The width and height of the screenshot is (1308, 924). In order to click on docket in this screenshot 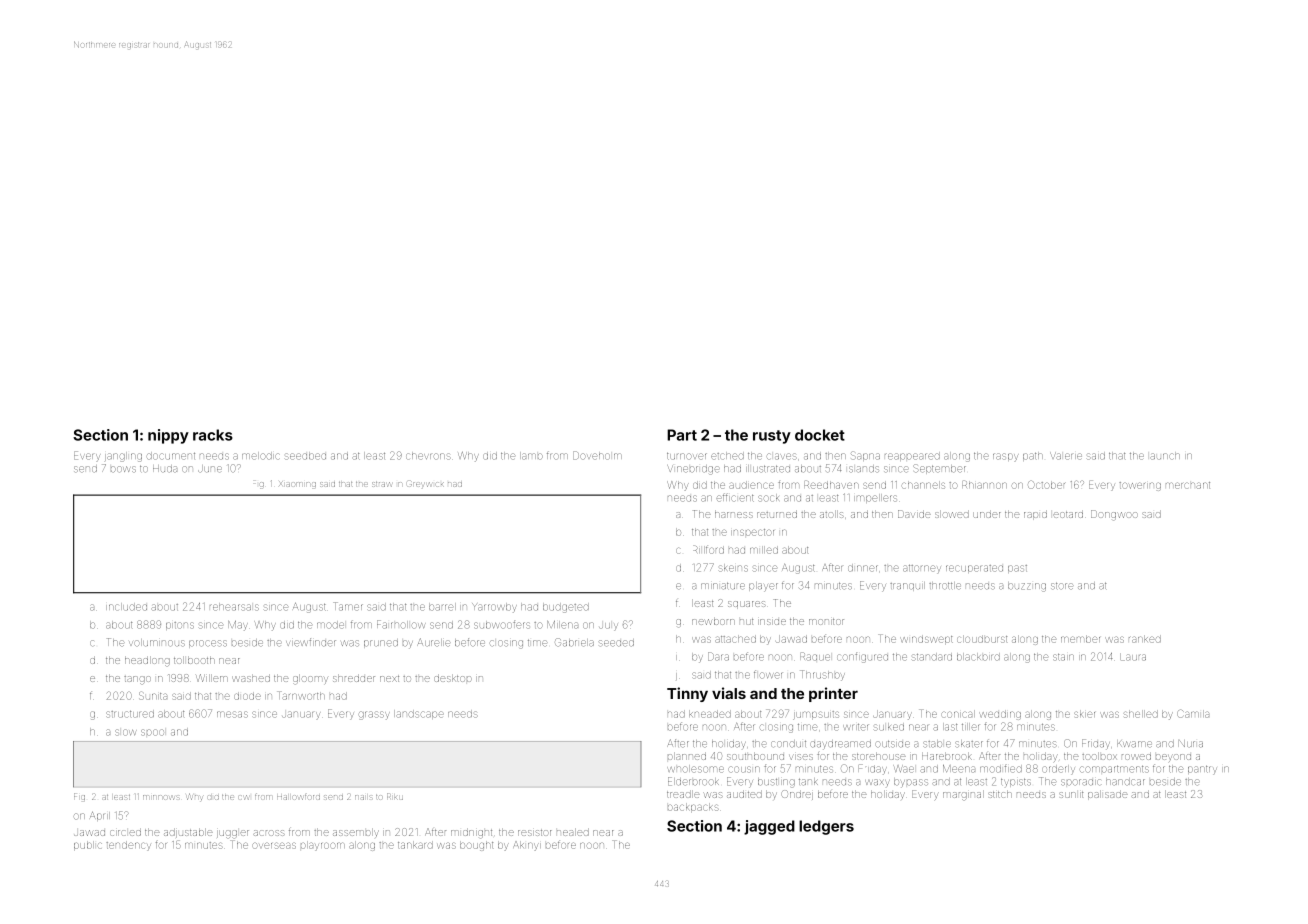, I will do `click(820, 435)`.
